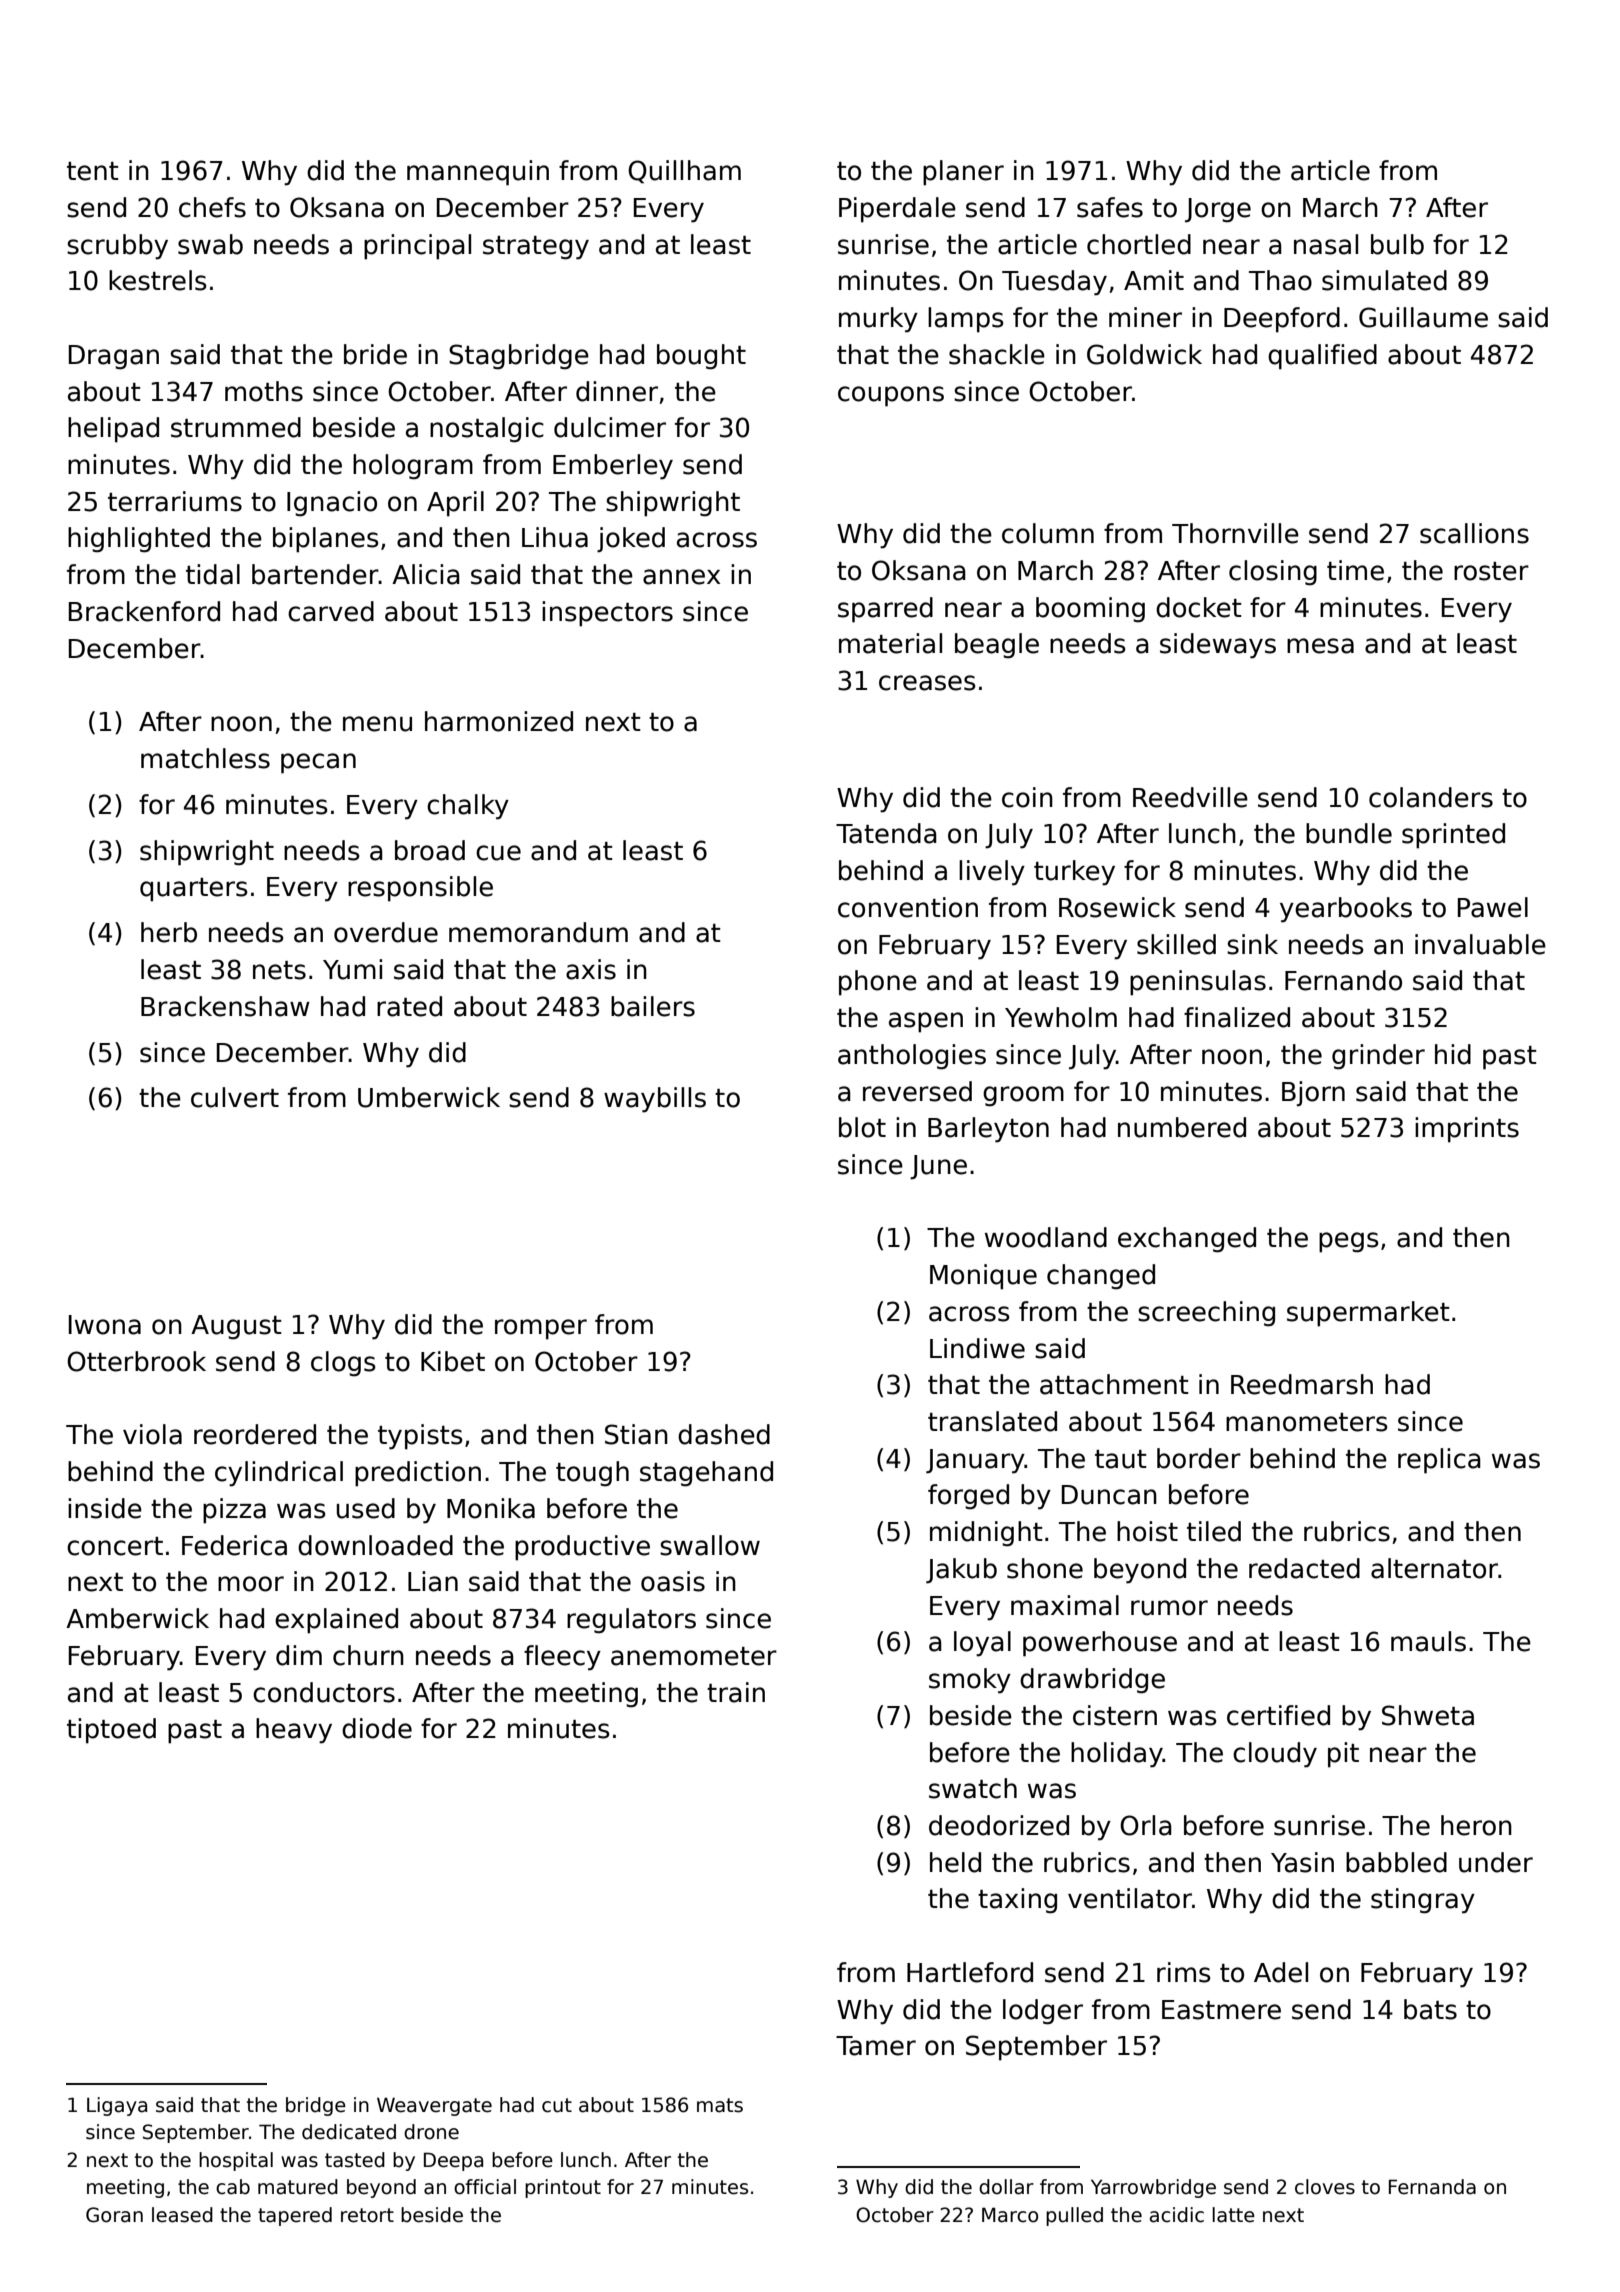 The image size is (1620, 2292). I want to click on anthologies, so click(912, 1057).
